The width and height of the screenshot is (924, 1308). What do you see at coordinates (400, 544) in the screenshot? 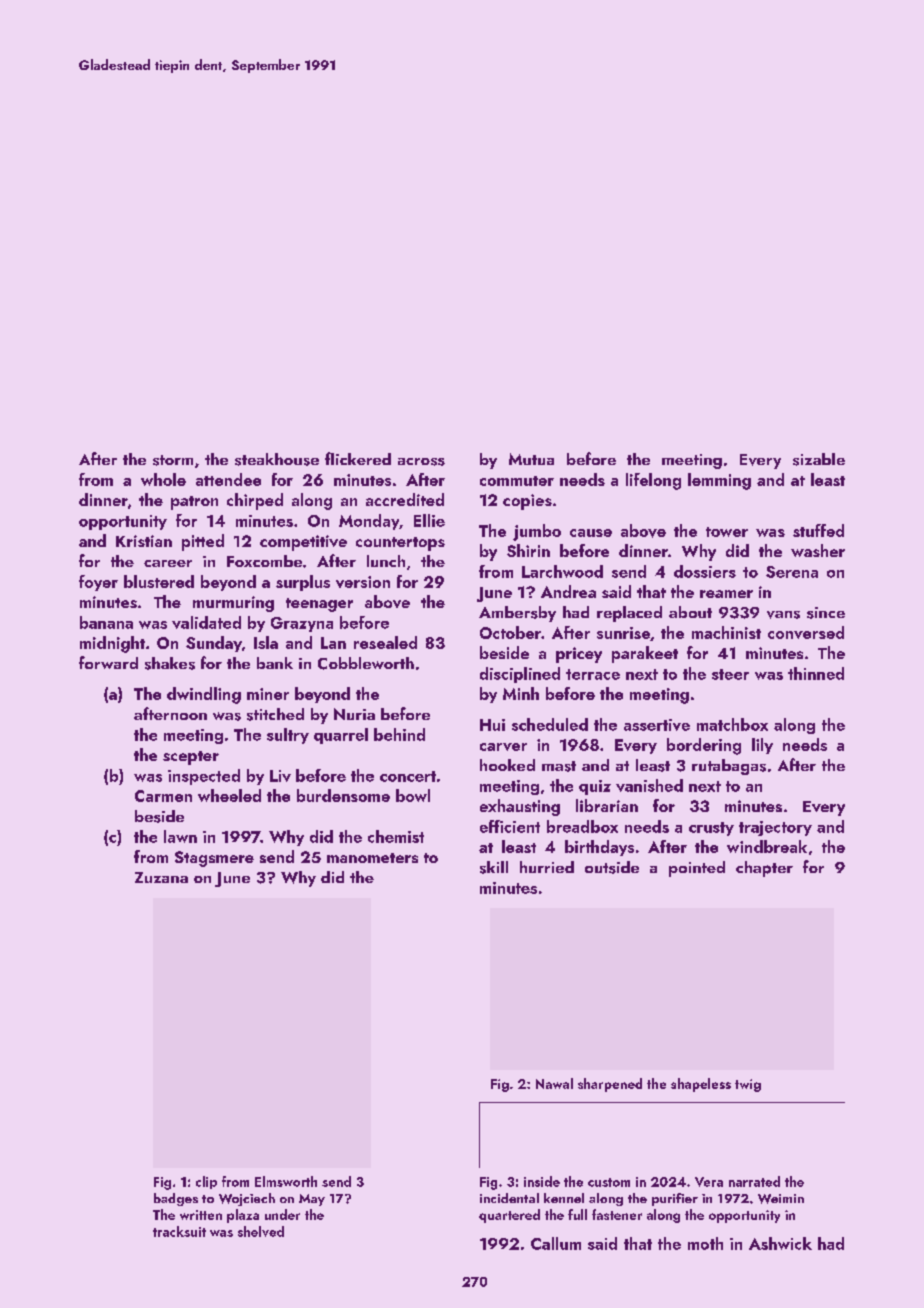
I see `countertops` at bounding box center [400, 544].
